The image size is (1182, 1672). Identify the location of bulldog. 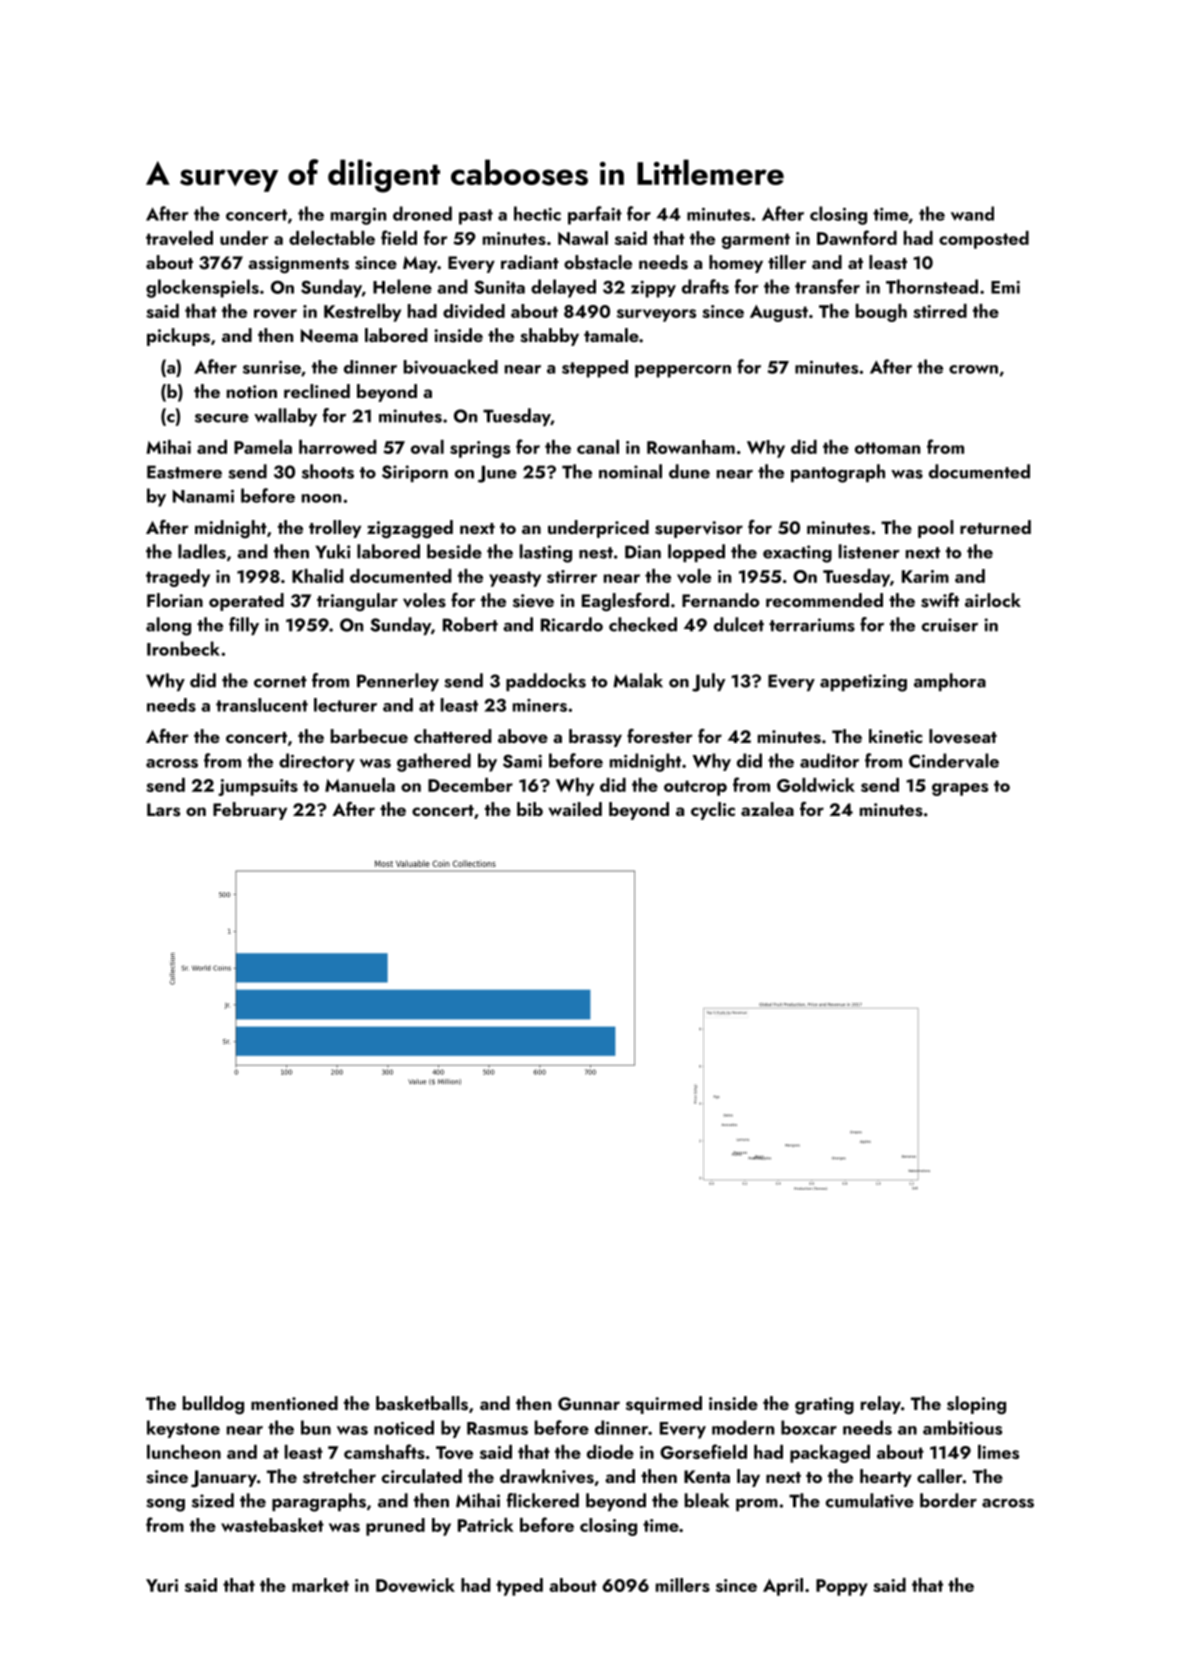
(213, 1405).
